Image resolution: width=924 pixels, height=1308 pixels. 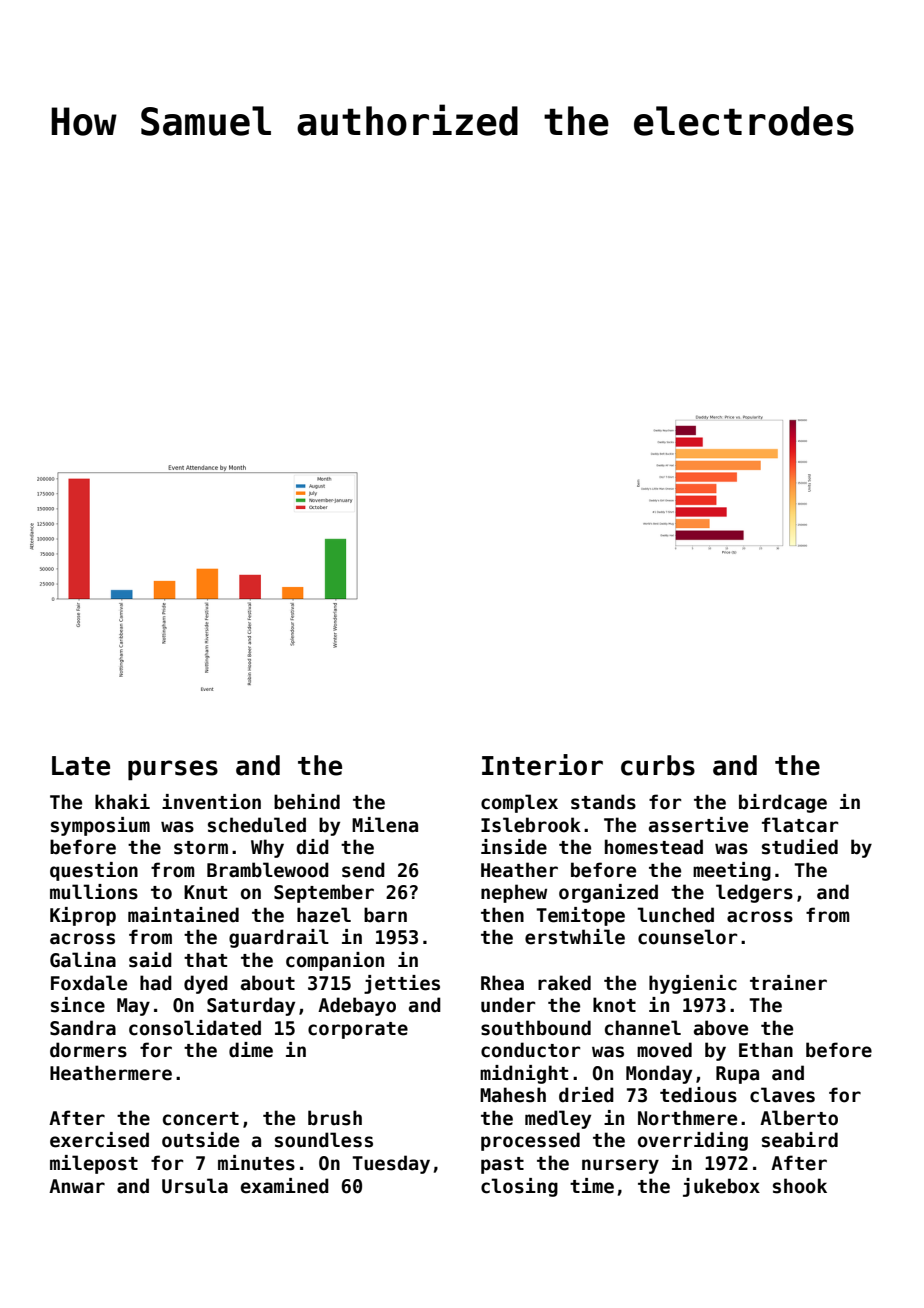 What do you see at coordinates (592, 1186) in the screenshot?
I see `time` at bounding box center [592, 1186].
